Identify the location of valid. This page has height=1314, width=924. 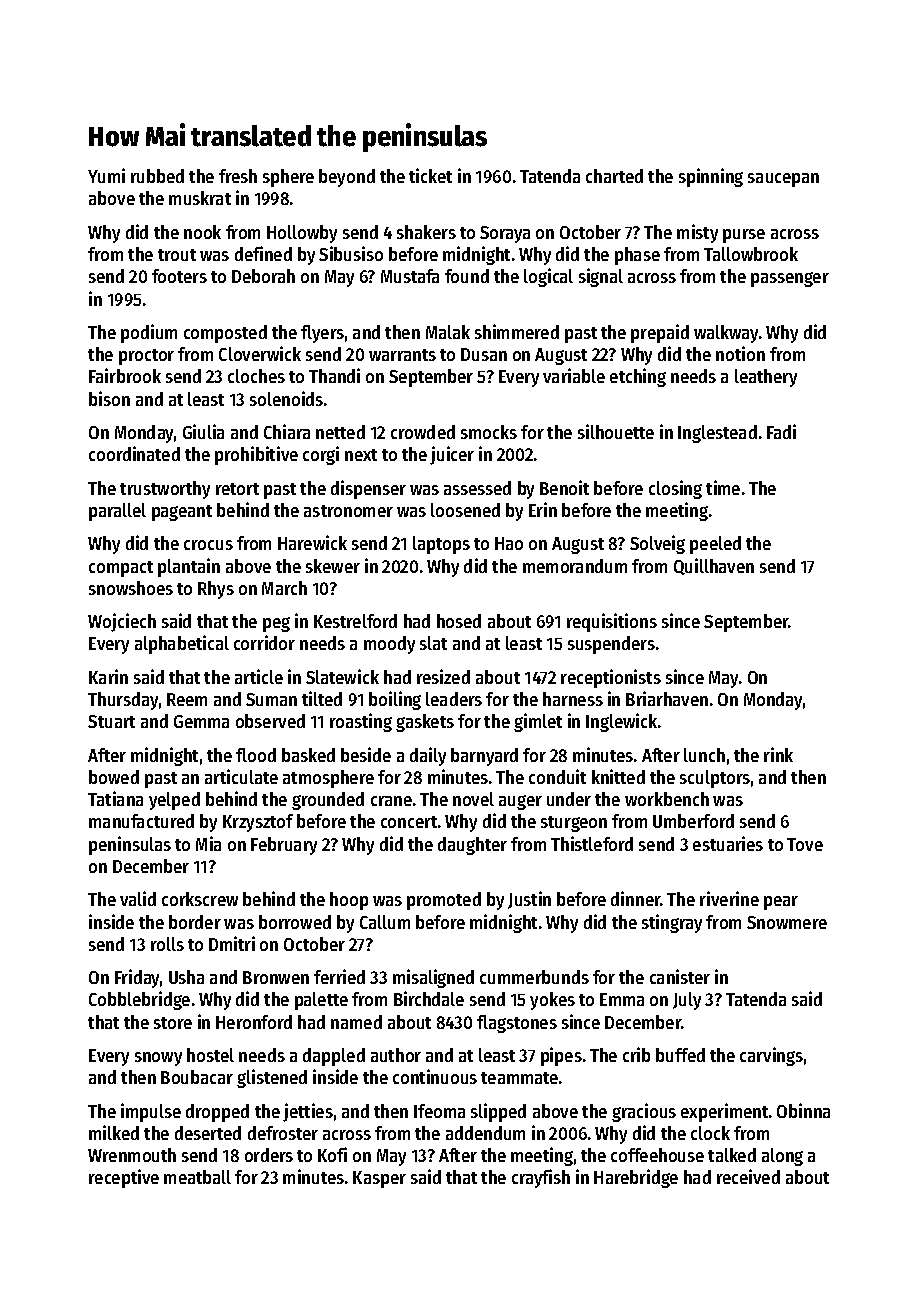
(138, 898).
